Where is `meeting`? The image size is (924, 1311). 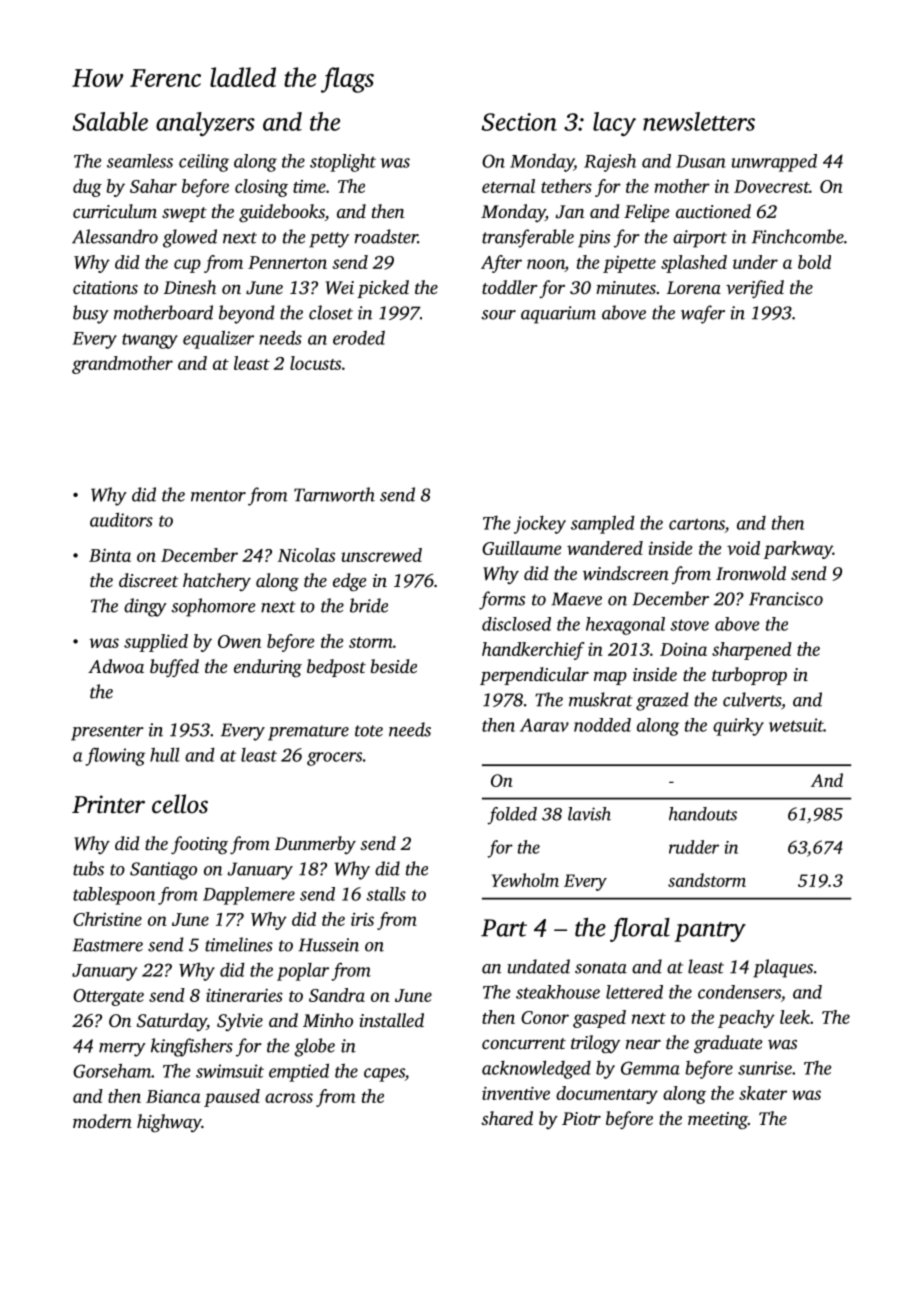
meeting is located at coordinates (718, 1120).
